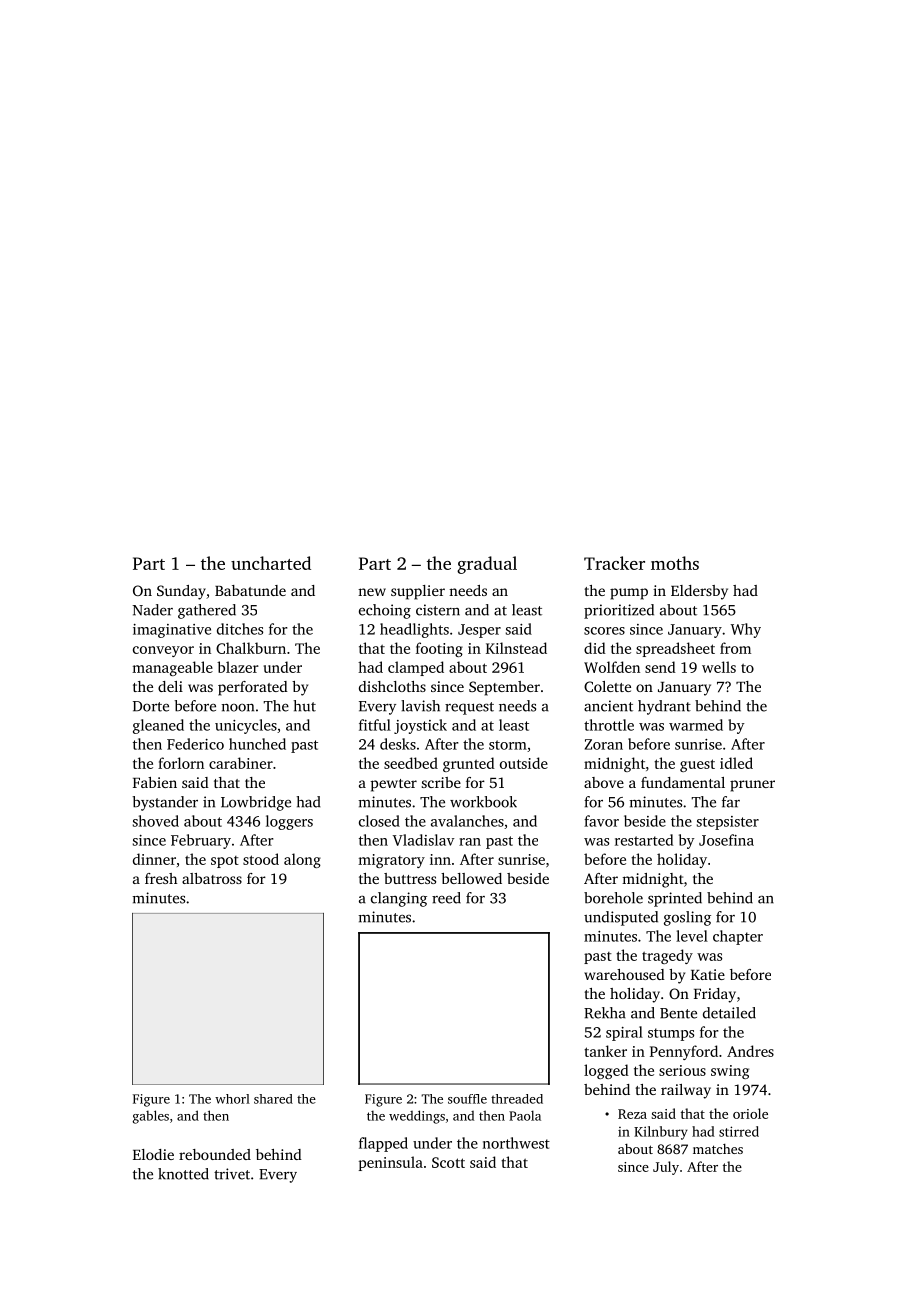 The image size is (908, 1316). Describe the element at coordinates (181, 592) in the screenshot. I see `Sunday` at that location.
